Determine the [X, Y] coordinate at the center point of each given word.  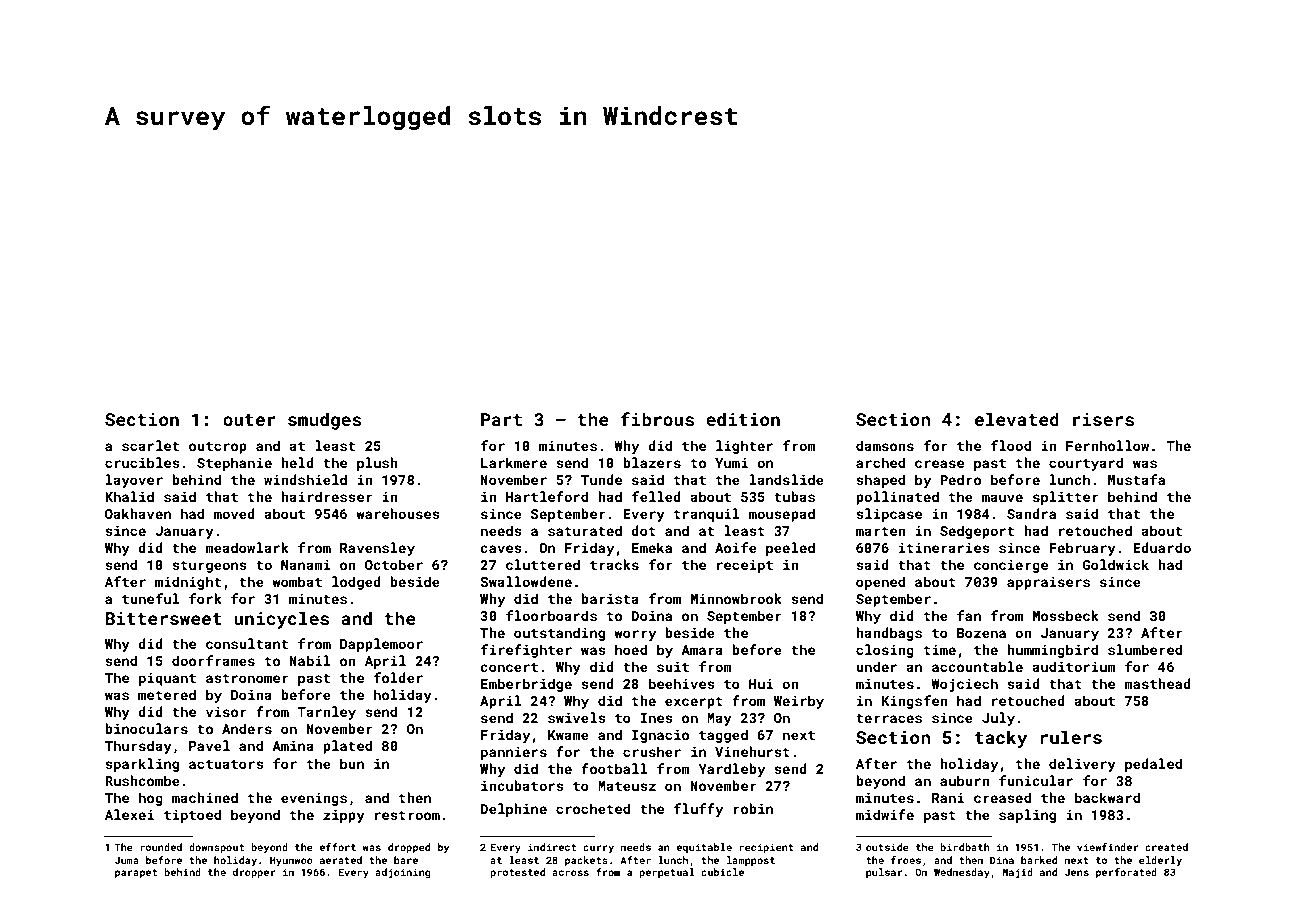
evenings [314, 799]
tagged [723, 736]
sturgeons [209, 567]
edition [743, 419]
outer [249, 420]
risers [1103, 419]
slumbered [1145, 649]
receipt [745, 566]
